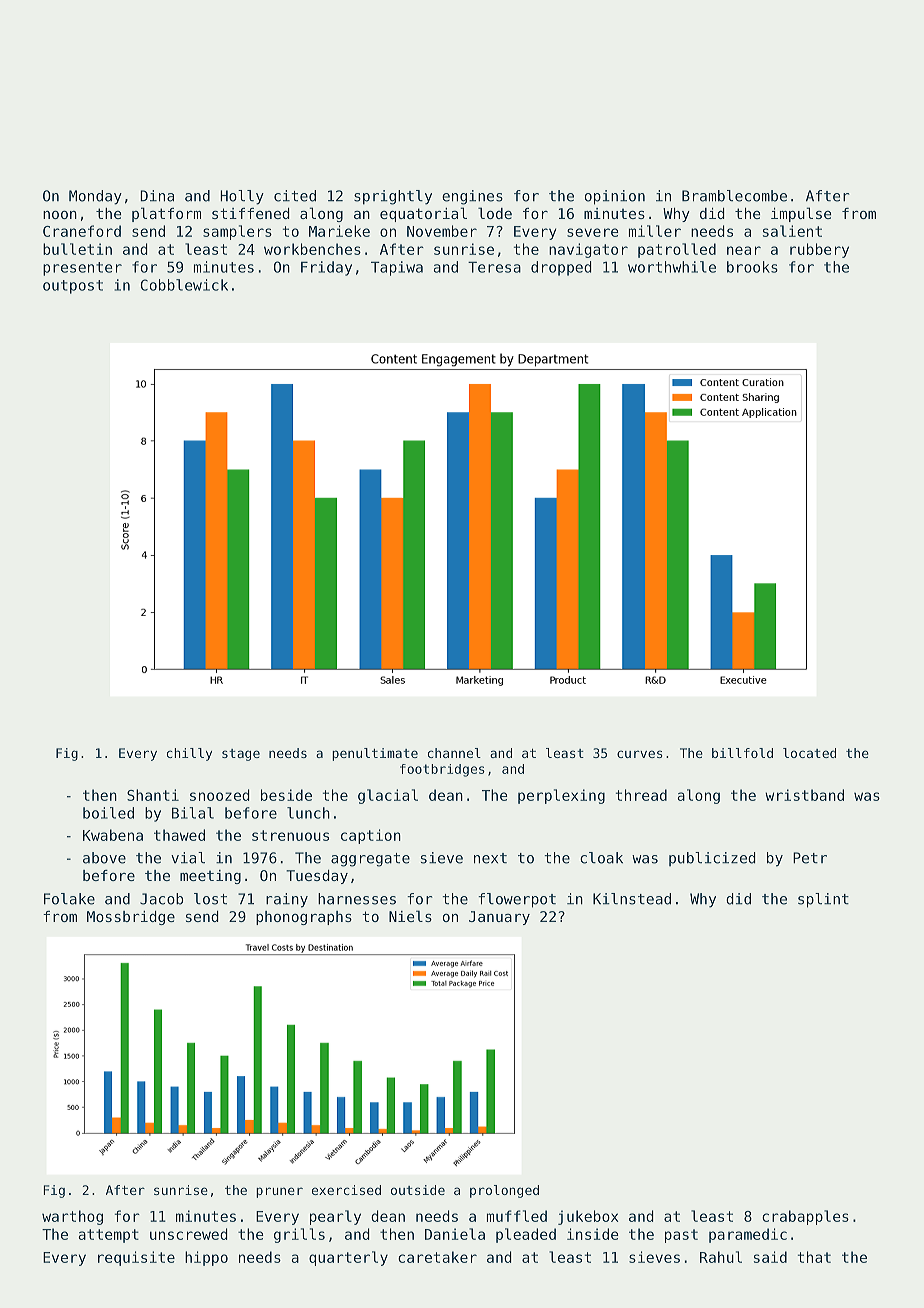 The width and height of the screenshot is (924, 1308). What do you see at coordinates (295, 196) in the screenshot?
I see `cited` at bounding box center [295, 196].
